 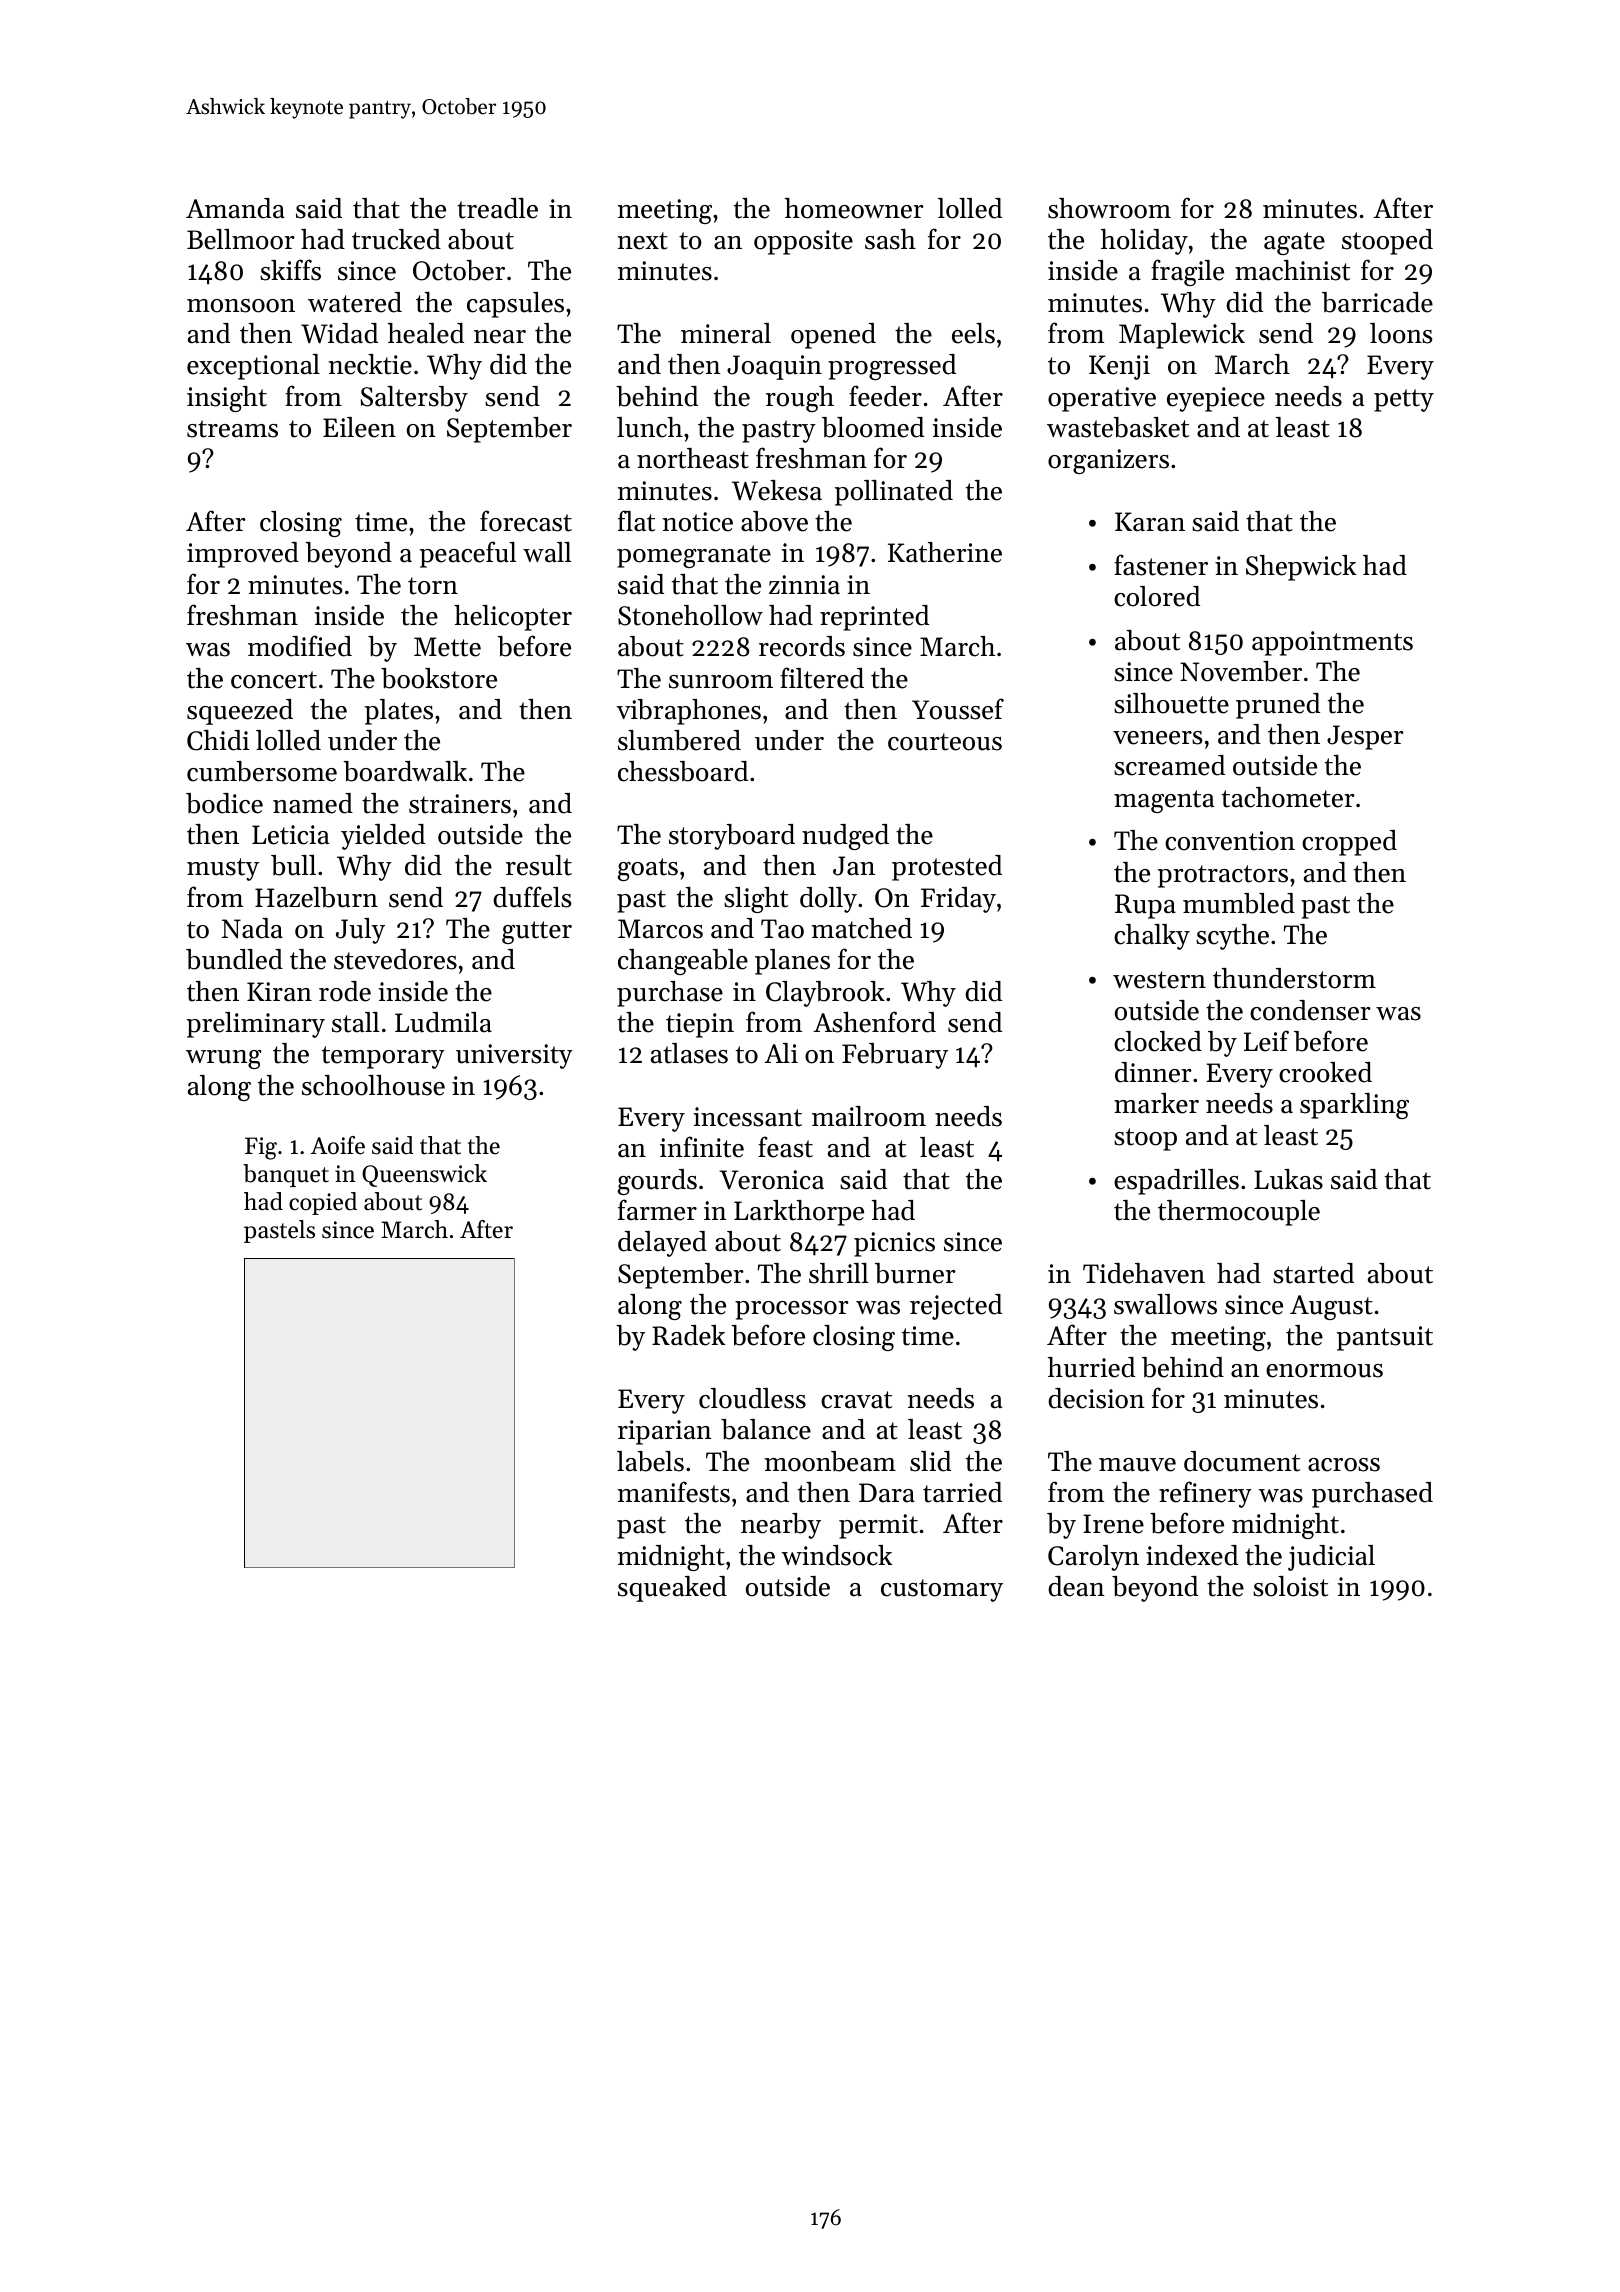 What do you see at coordinates (235, 208) in the image?
I see `Amanda` at bounding box center [235, 208].
